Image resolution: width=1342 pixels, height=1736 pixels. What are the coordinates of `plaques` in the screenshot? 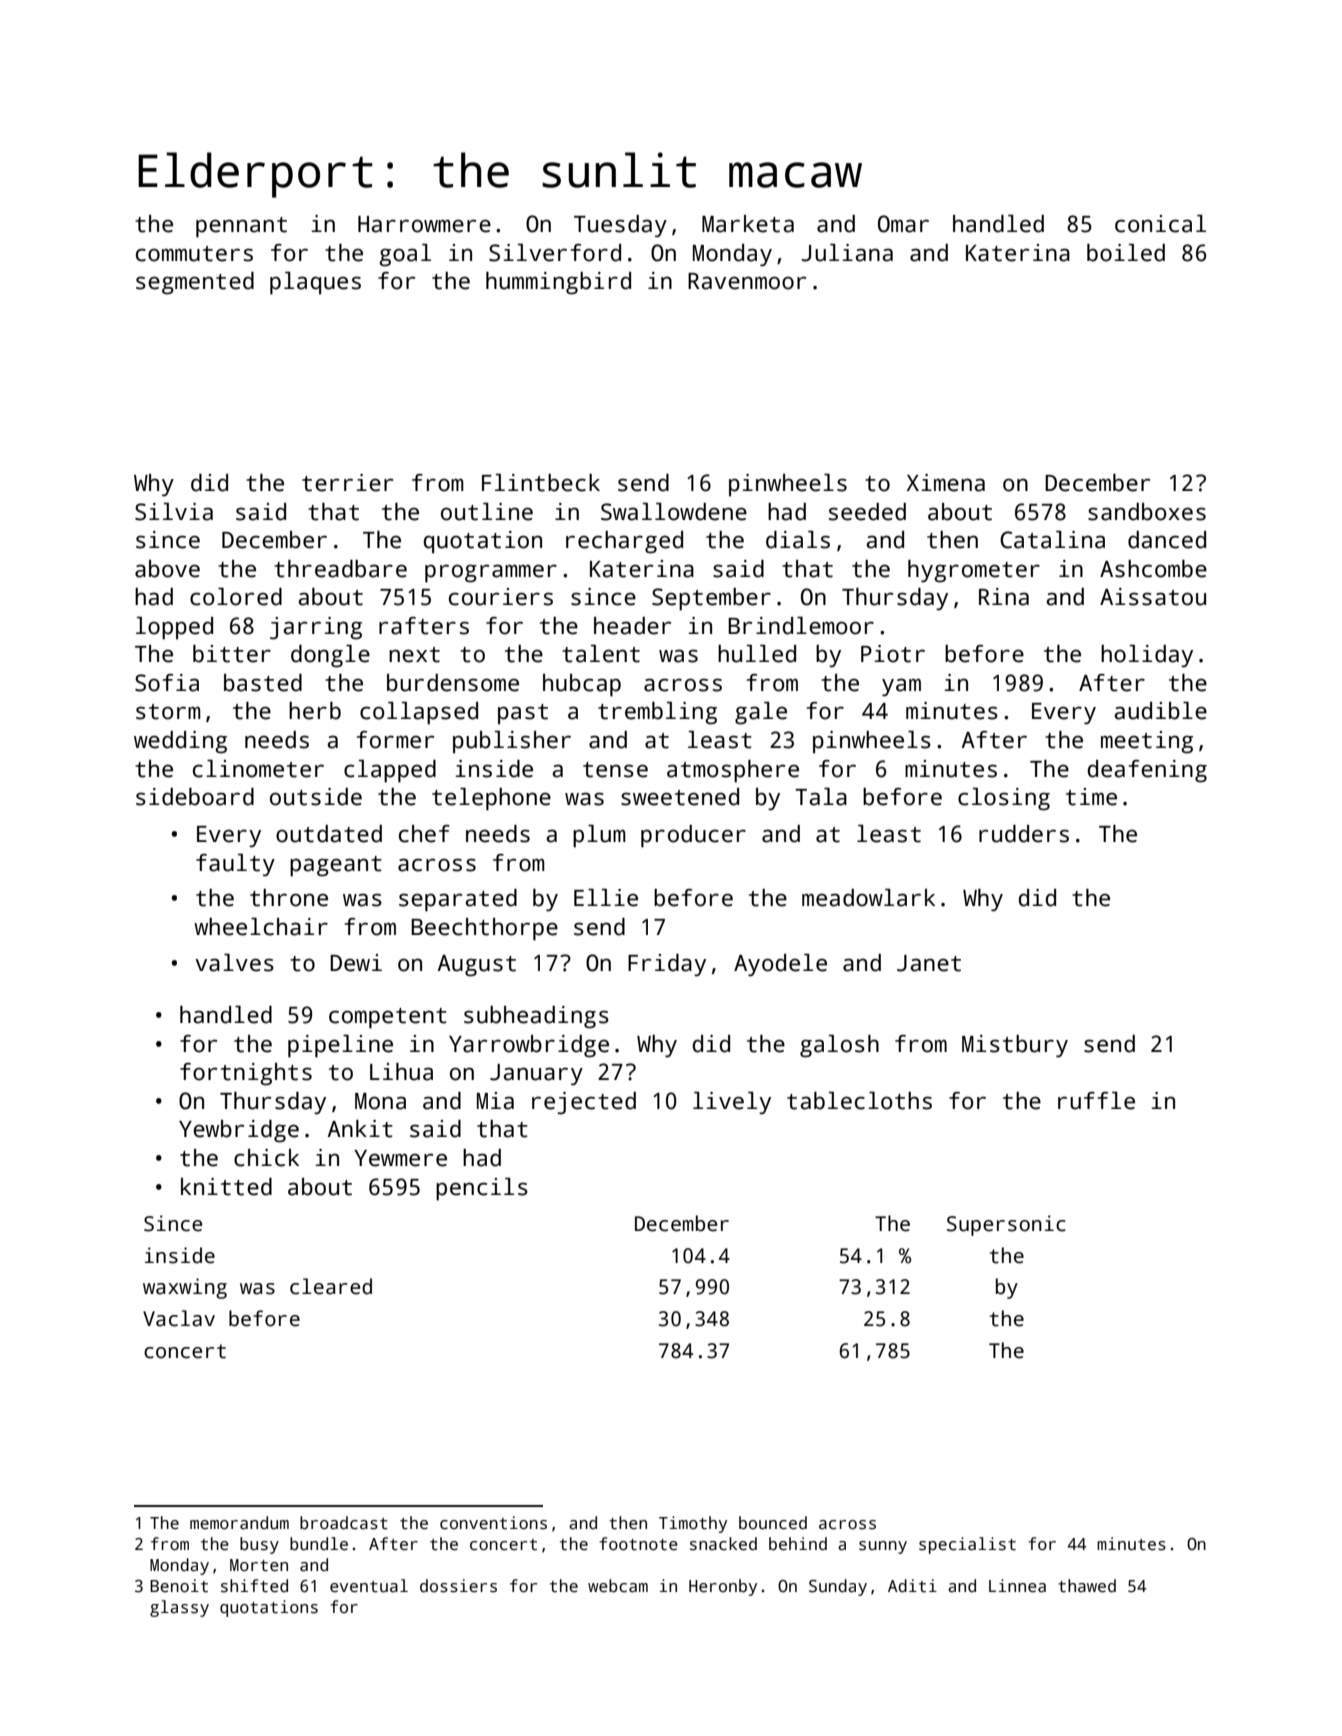 It's located at (315, 283).
